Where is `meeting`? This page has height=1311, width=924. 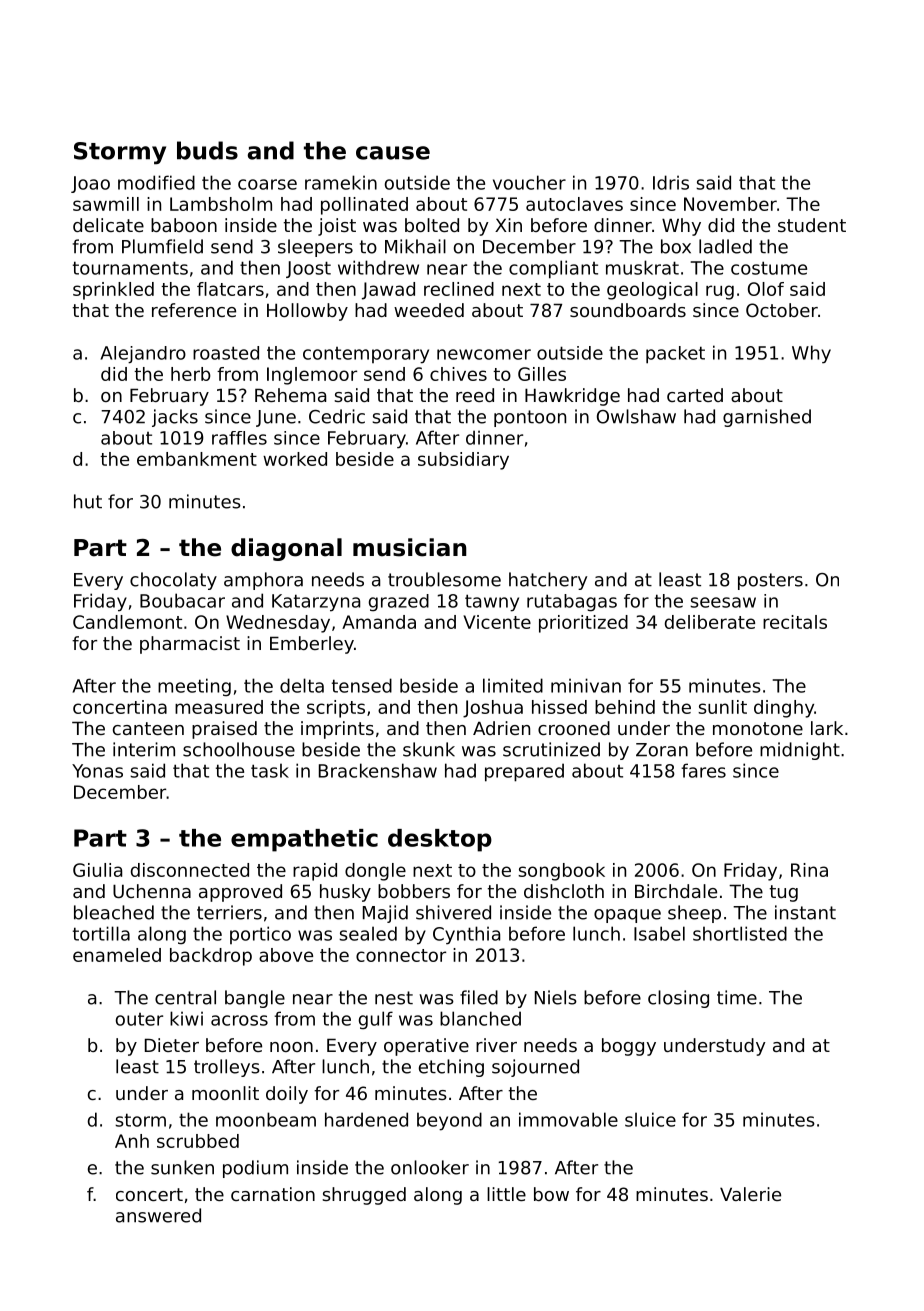
meeting is located at coordinates (194, 687).
